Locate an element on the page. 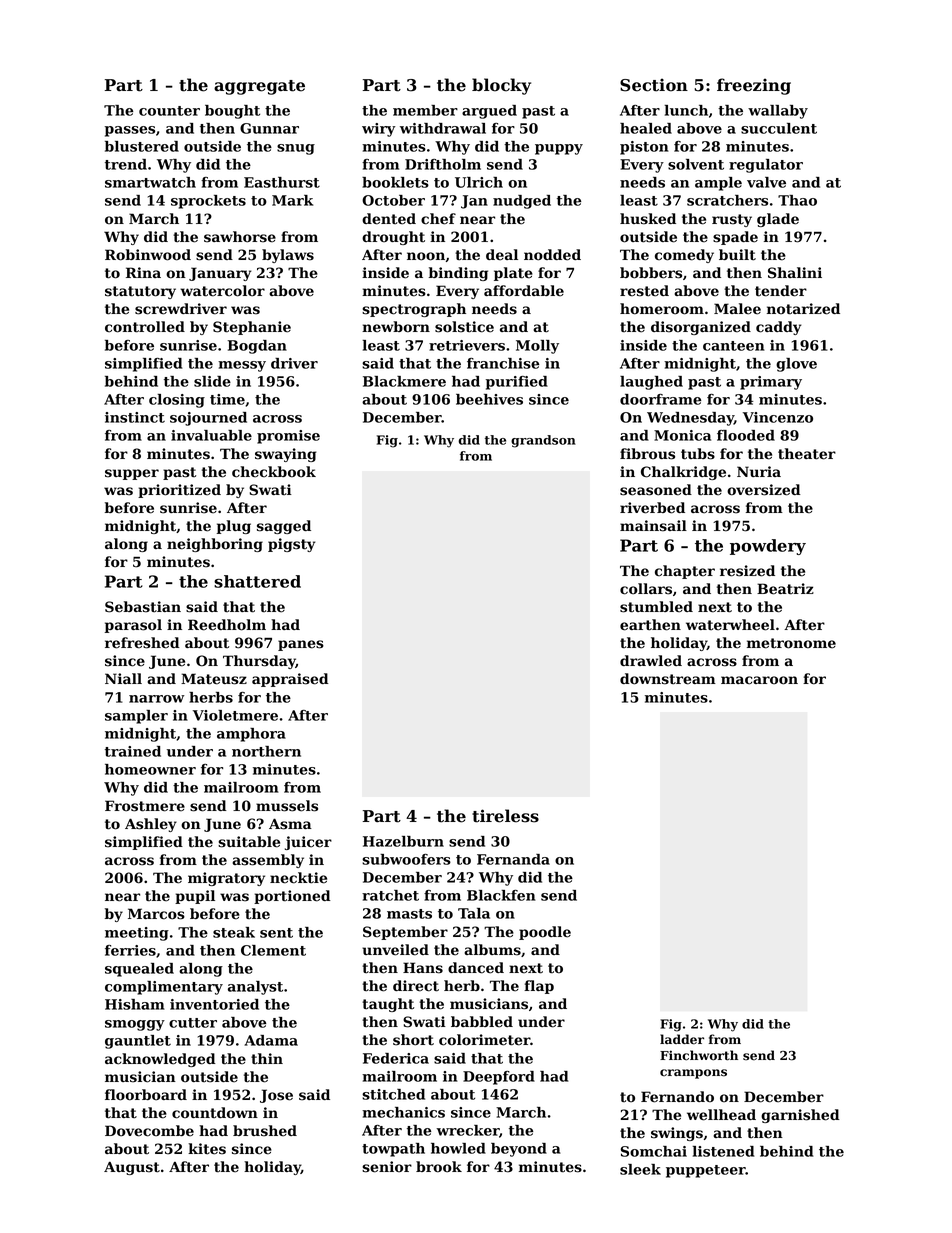 The height and width of the image is (1233, 952). Ashley is located at coordinates (151, 825).
